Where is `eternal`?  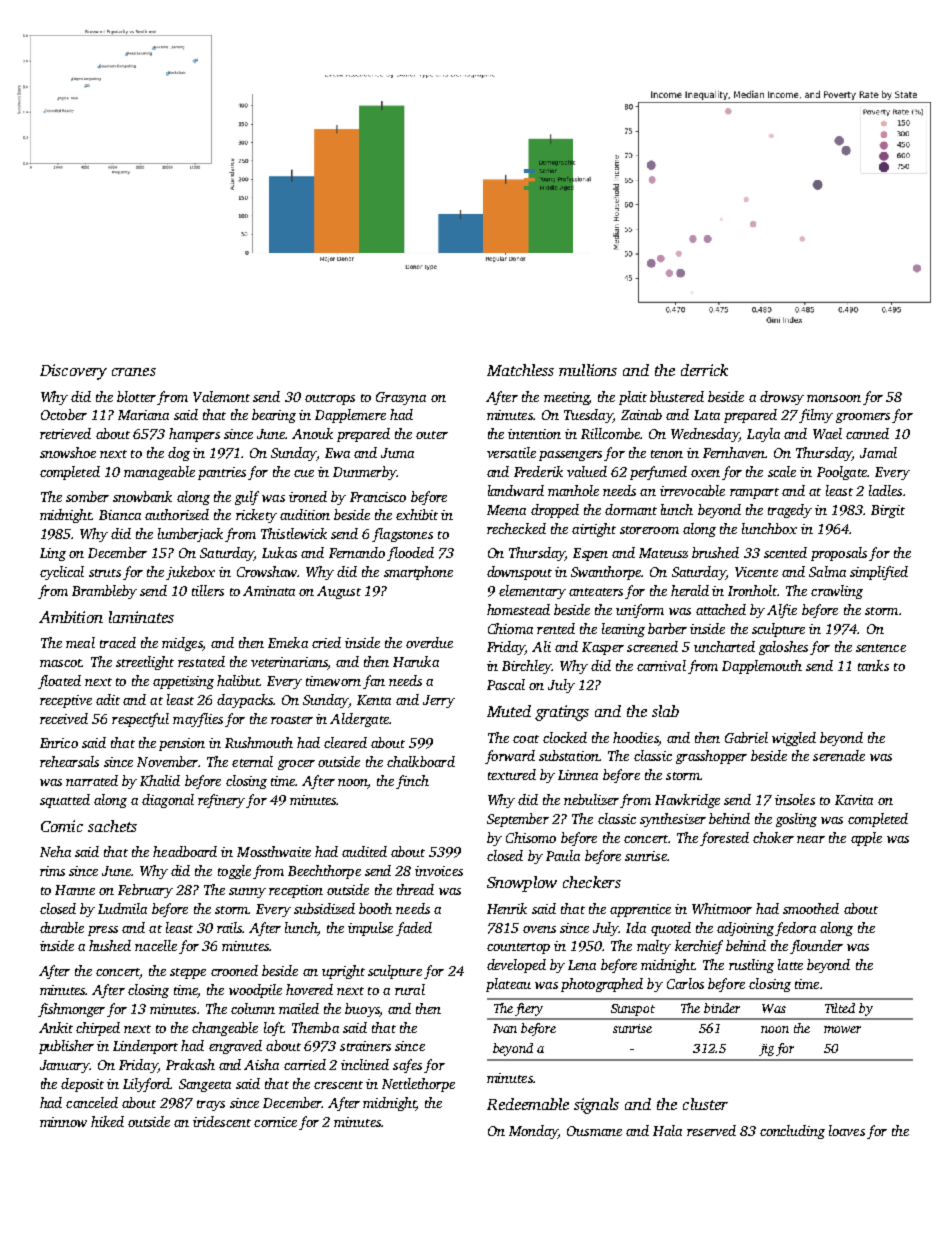
eternal is located at coordinates (252, 761).
